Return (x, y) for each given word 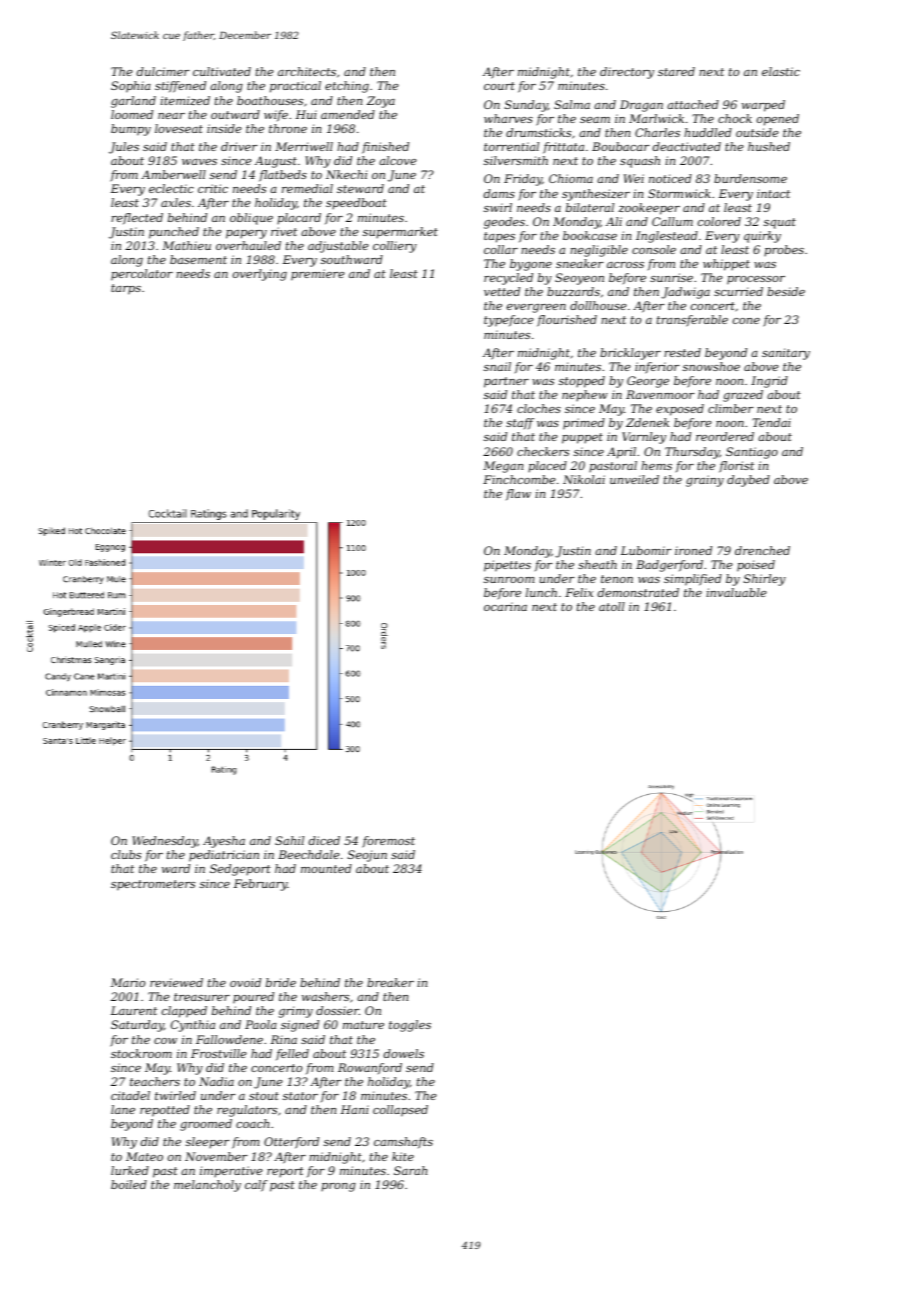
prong (338, 1187)
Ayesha (224, 842)
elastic (781, 71)
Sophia (131, 87)
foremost (388, 842)
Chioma (571, 178)
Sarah (410, 1170)
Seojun (367, 856)
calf (256, 1186)
